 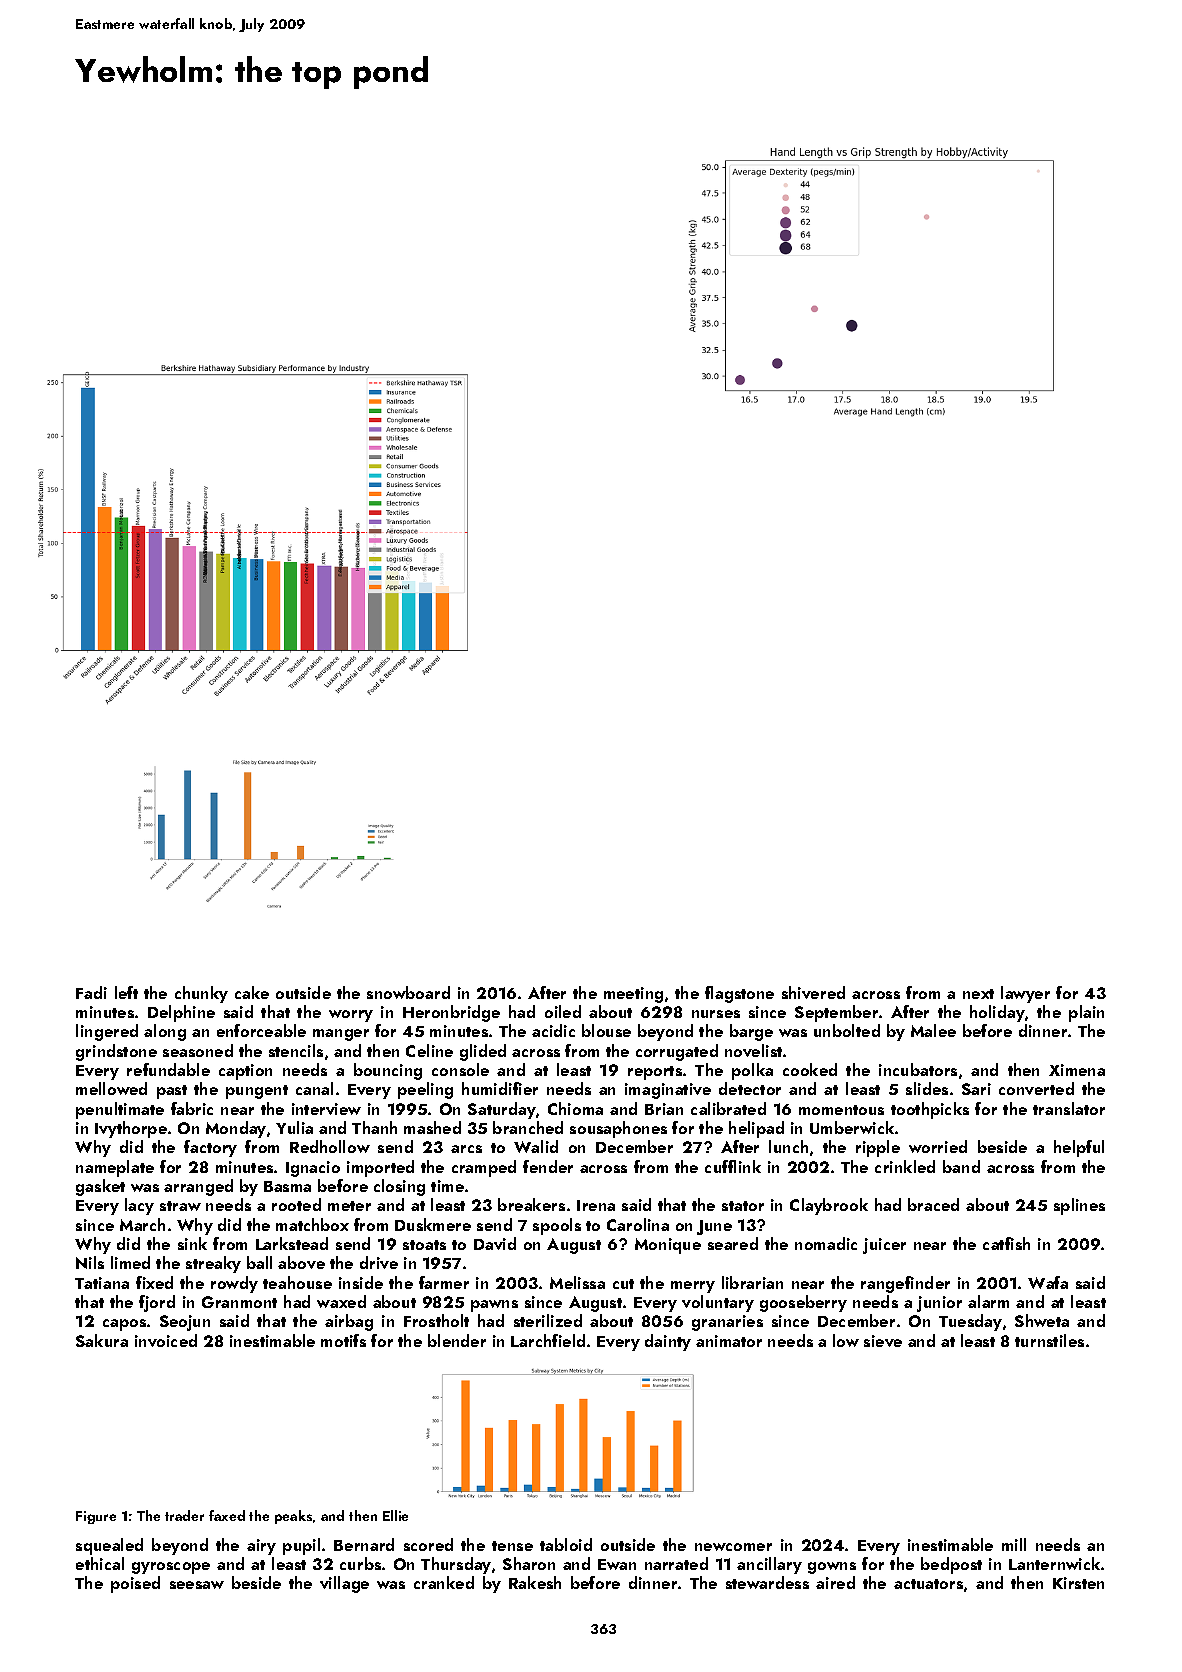 What do you see at coordinates (733, 1547) in the page?
I see `newcomer` at bounding box center [733, 1547].
